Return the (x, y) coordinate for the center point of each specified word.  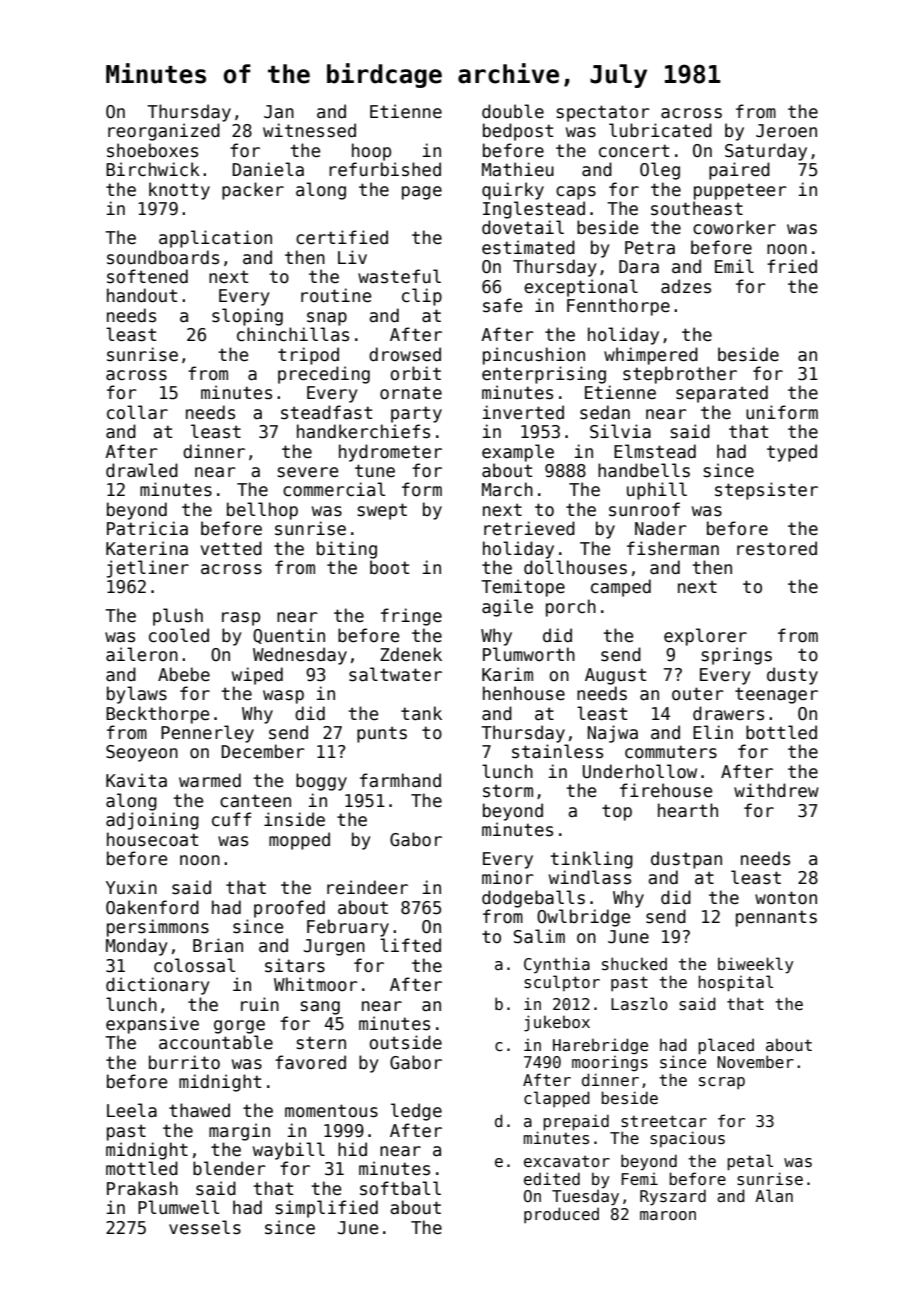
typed (792, 453)
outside (406, 1042)
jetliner (148, 569)
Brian (218, 945)
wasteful (399, 276)
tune (375, 470)
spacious (687, 1139)
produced (561, 1215)
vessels (205, 1227)
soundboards (163, 257)
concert (634, 151)
